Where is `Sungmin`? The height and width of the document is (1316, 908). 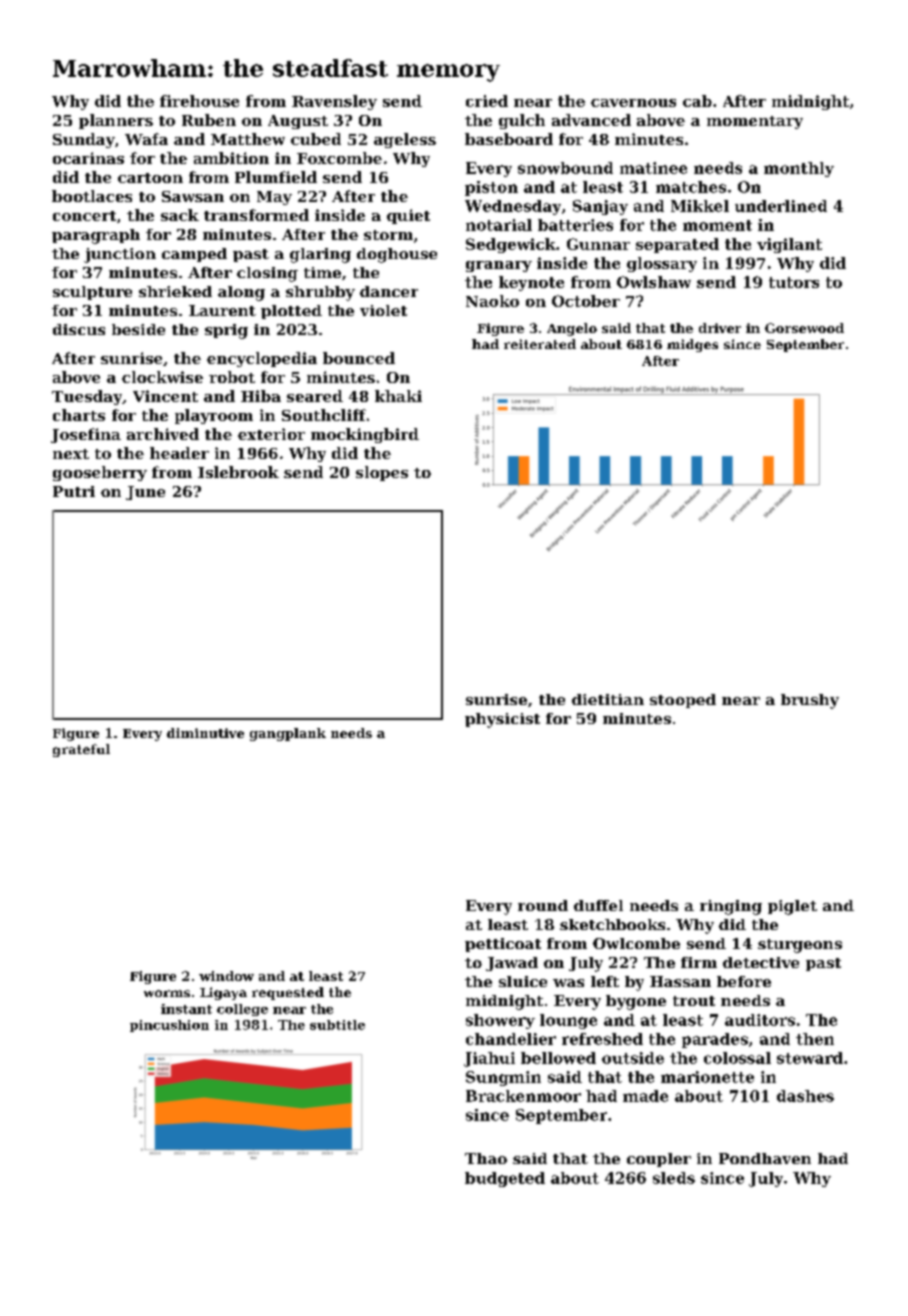
Sungmin is located at coordinates (503, 1078).
